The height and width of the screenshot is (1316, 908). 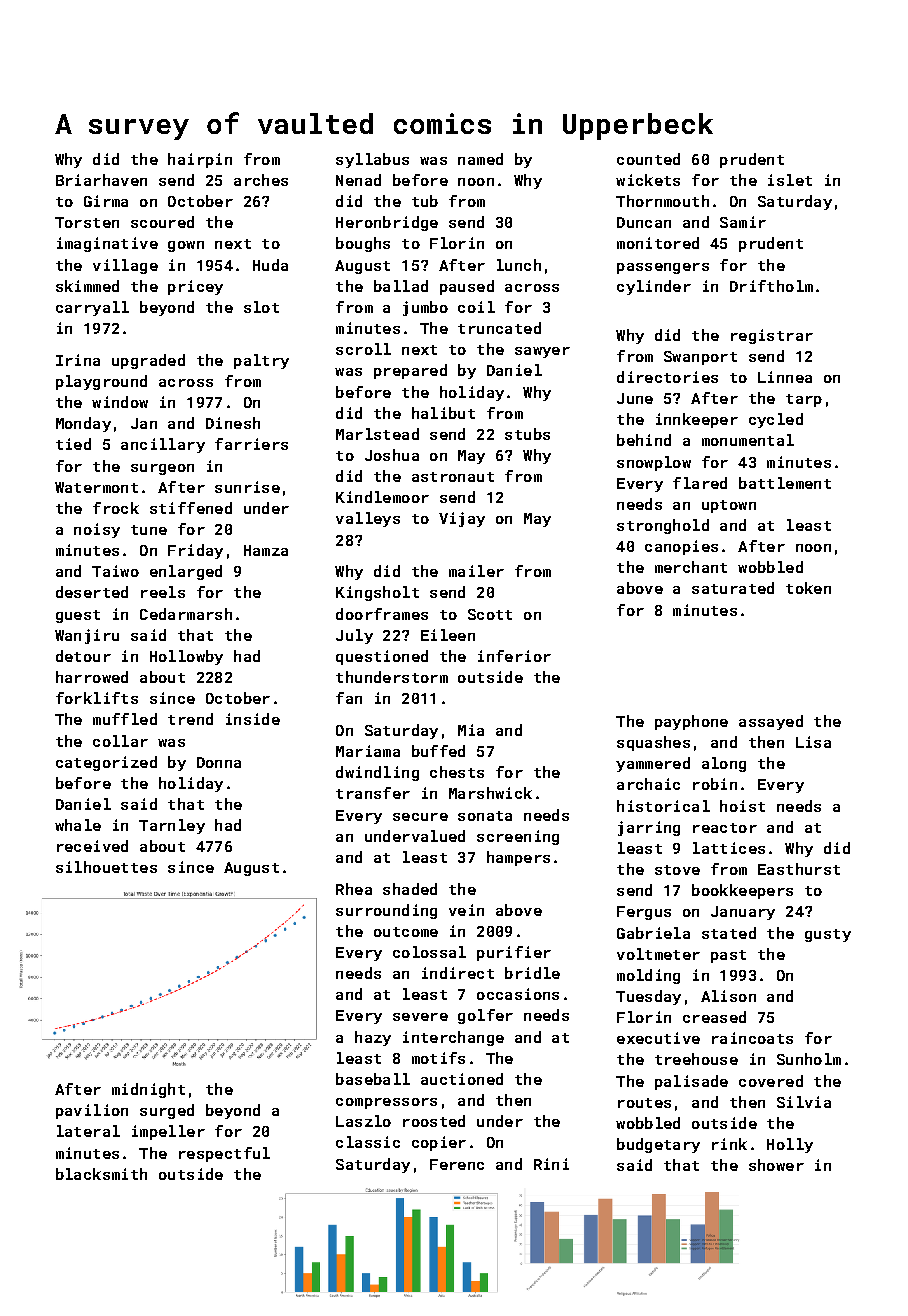 I want to click on indirect, so click(x=458, y=973).
